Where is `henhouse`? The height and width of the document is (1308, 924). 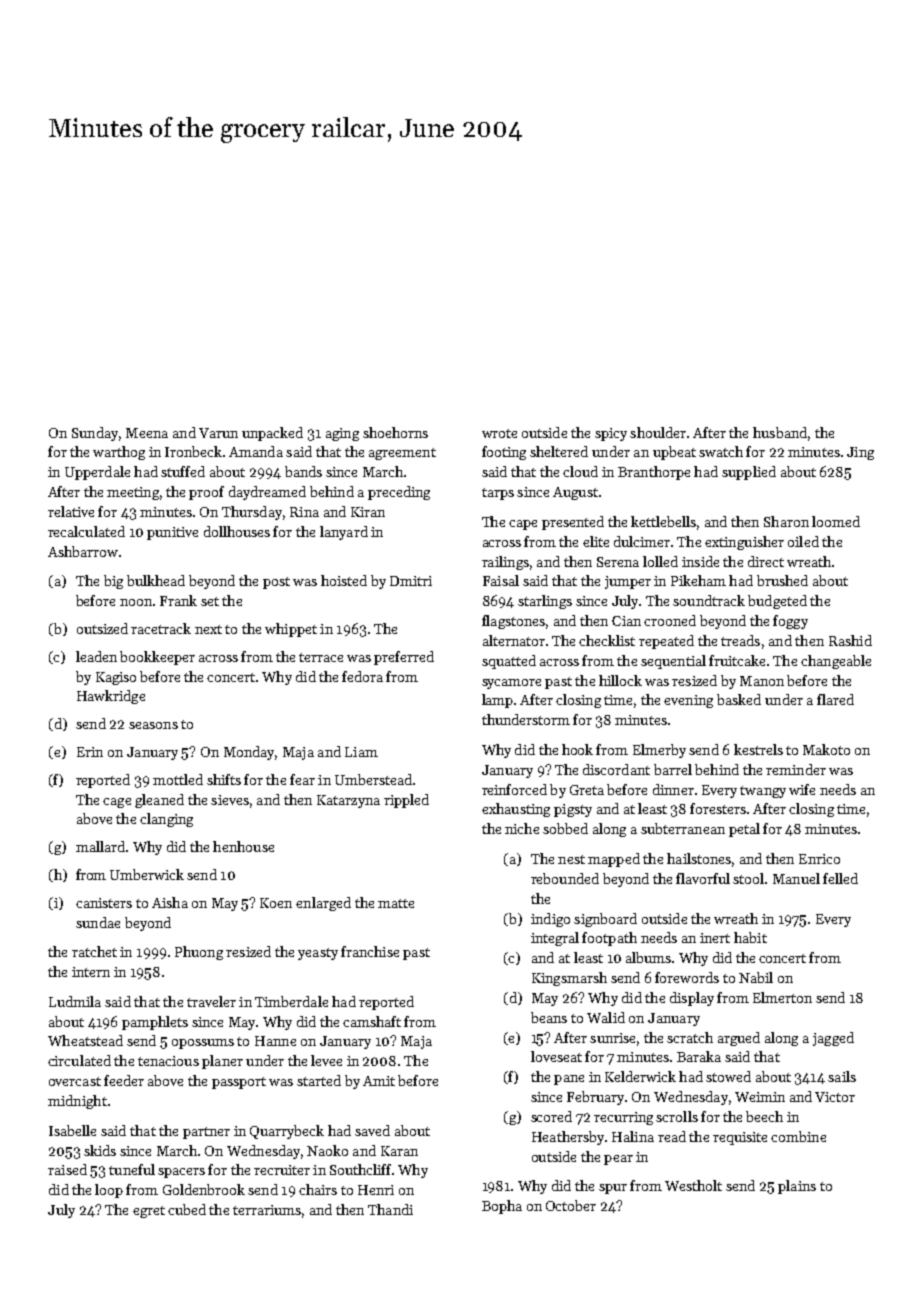
henhouse is located at coordinates (243, 846).
